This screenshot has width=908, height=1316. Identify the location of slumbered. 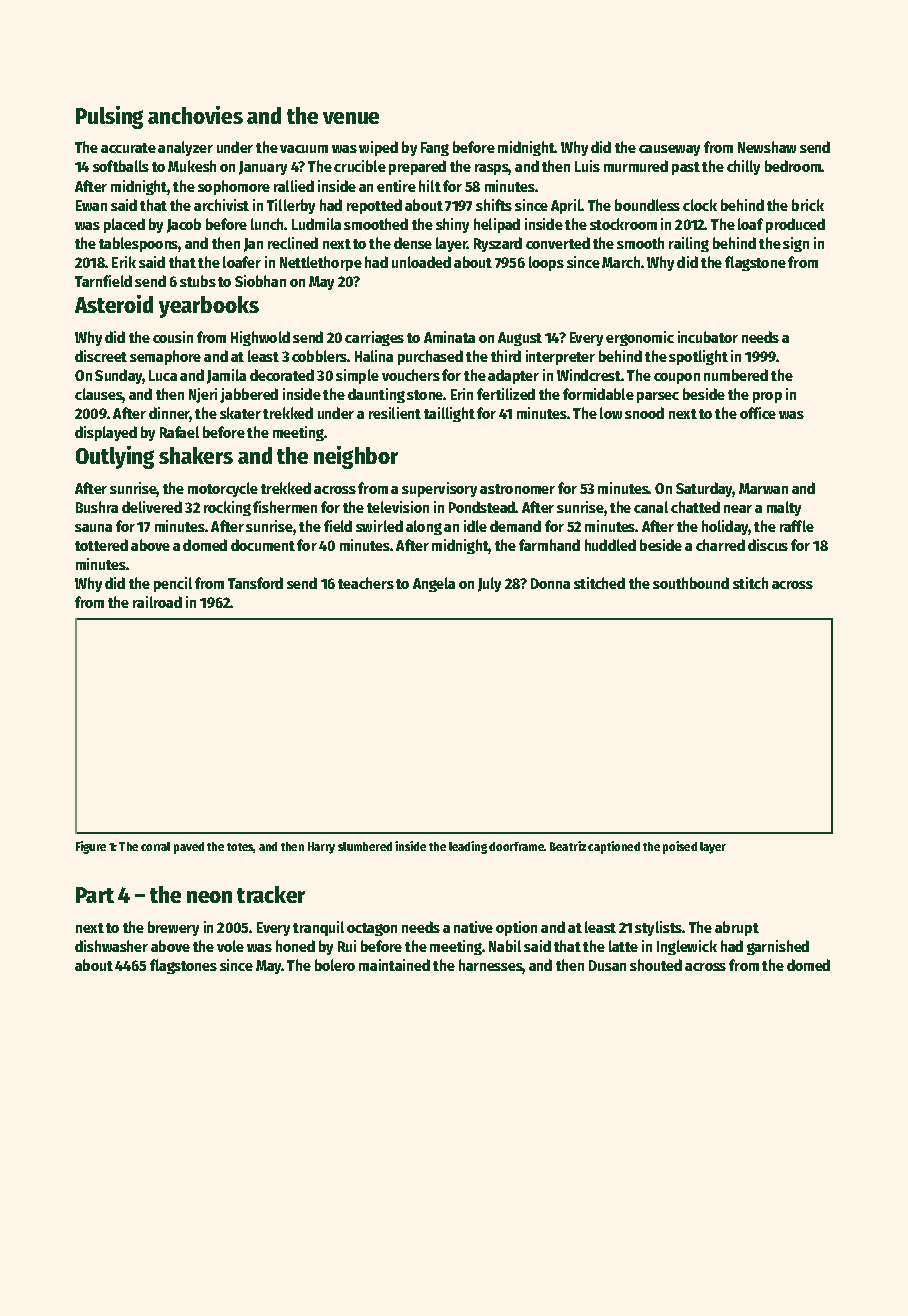
(365, 846).
